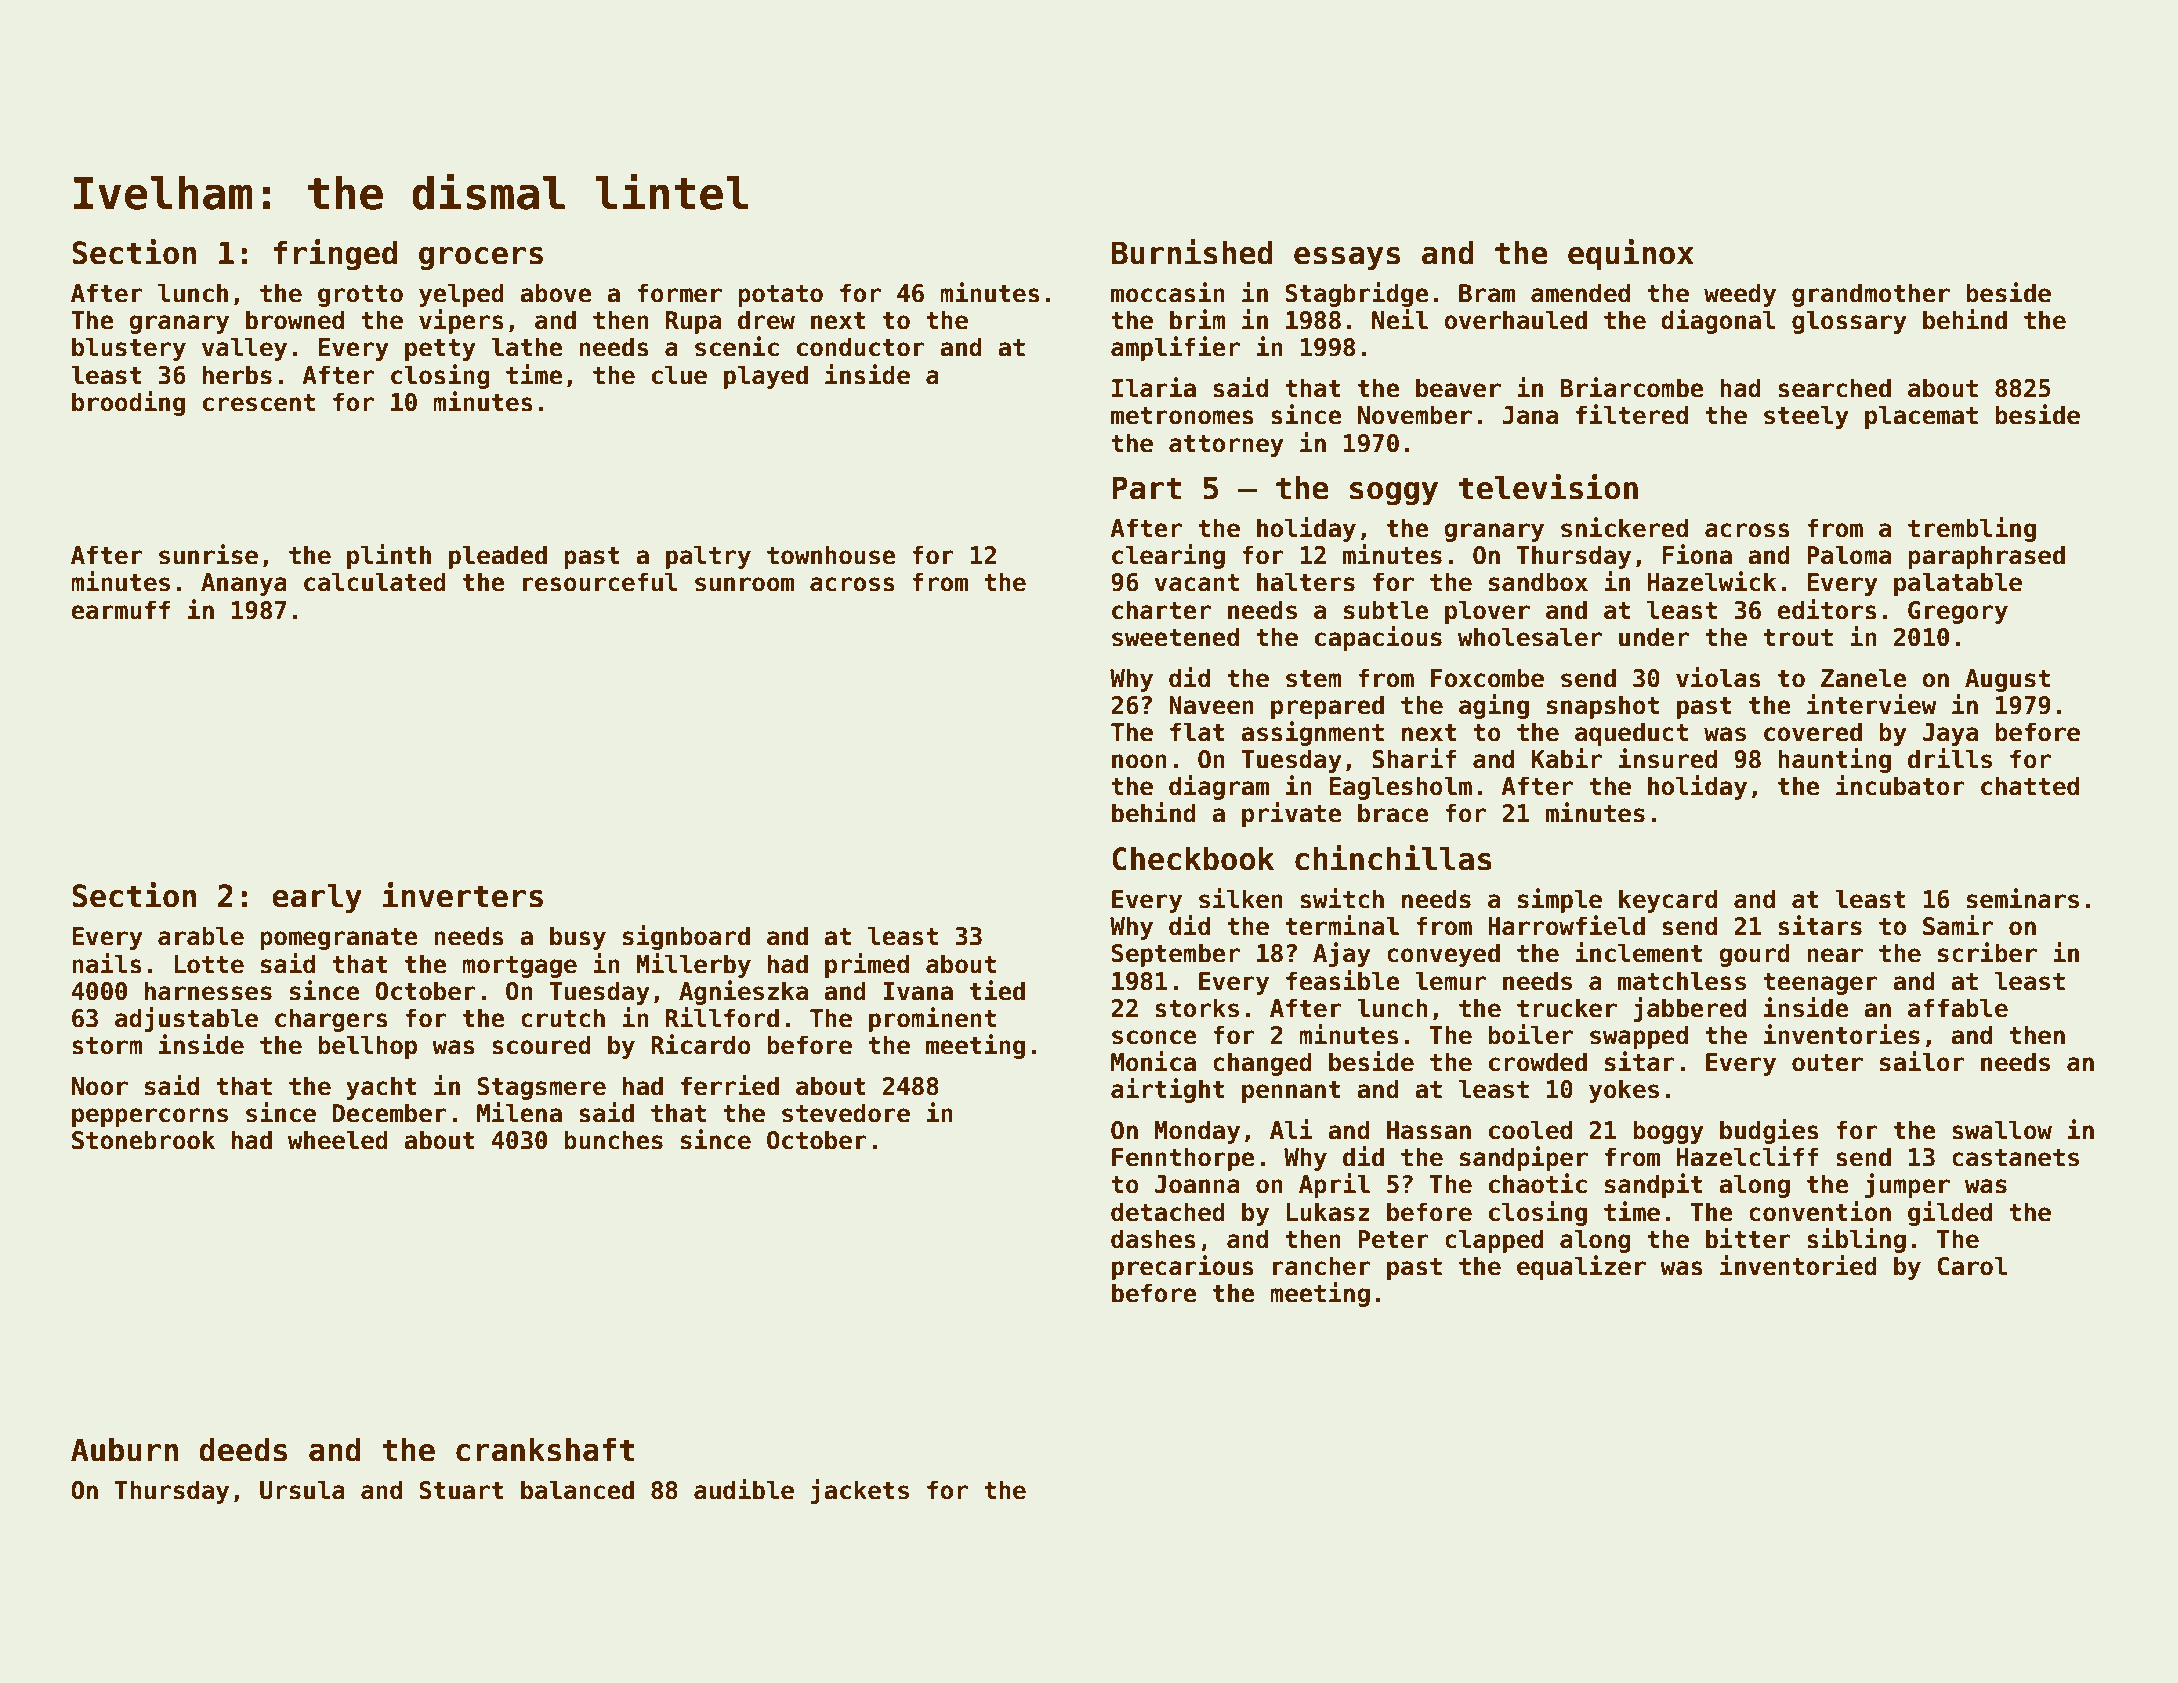 The width and height of the document is (2178, 1683). What do you see at coordinates (1146, 488) in the document?
I see `Part` at bounding box center [1146, 488].
